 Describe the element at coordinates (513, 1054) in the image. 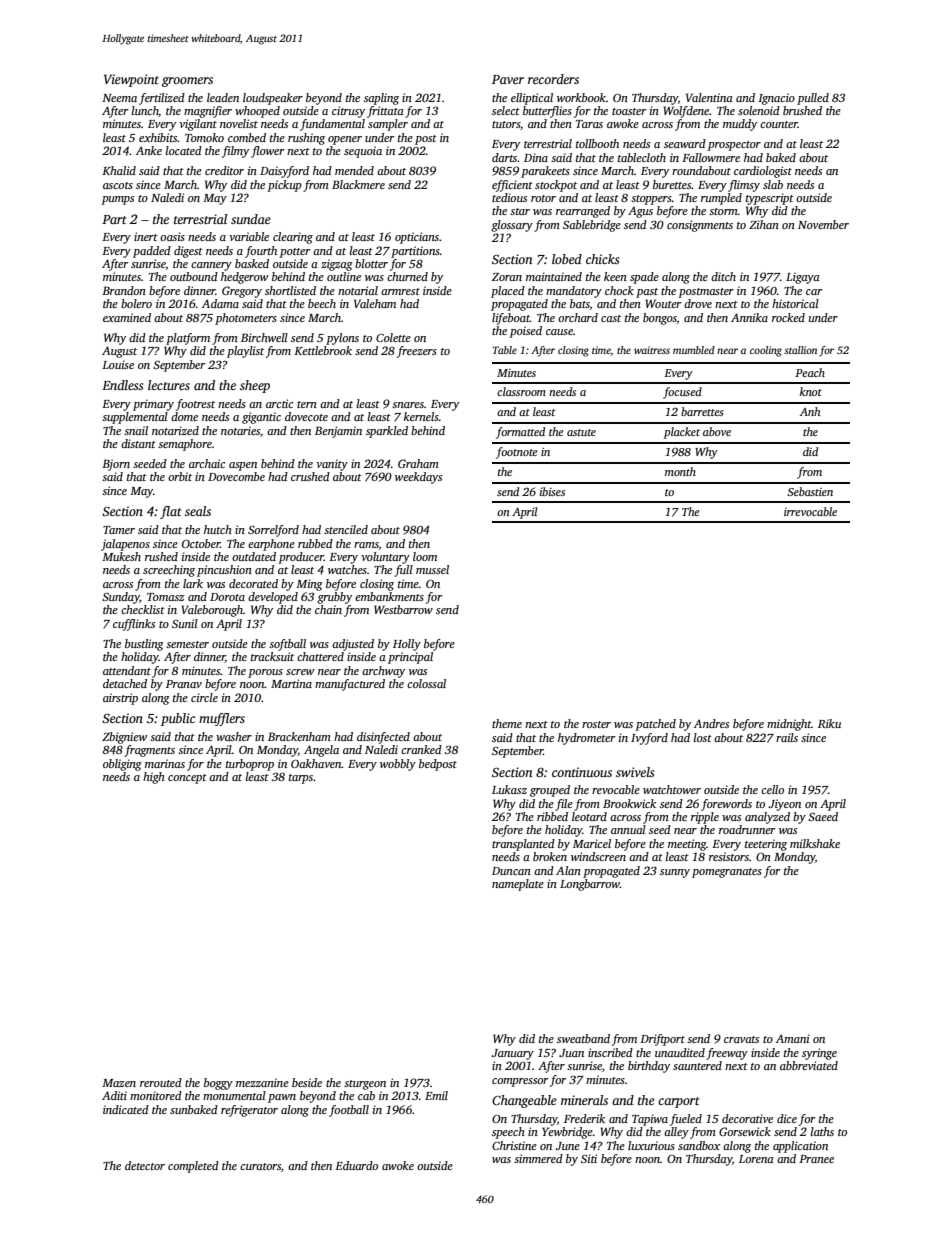

I see `January` at that location.
